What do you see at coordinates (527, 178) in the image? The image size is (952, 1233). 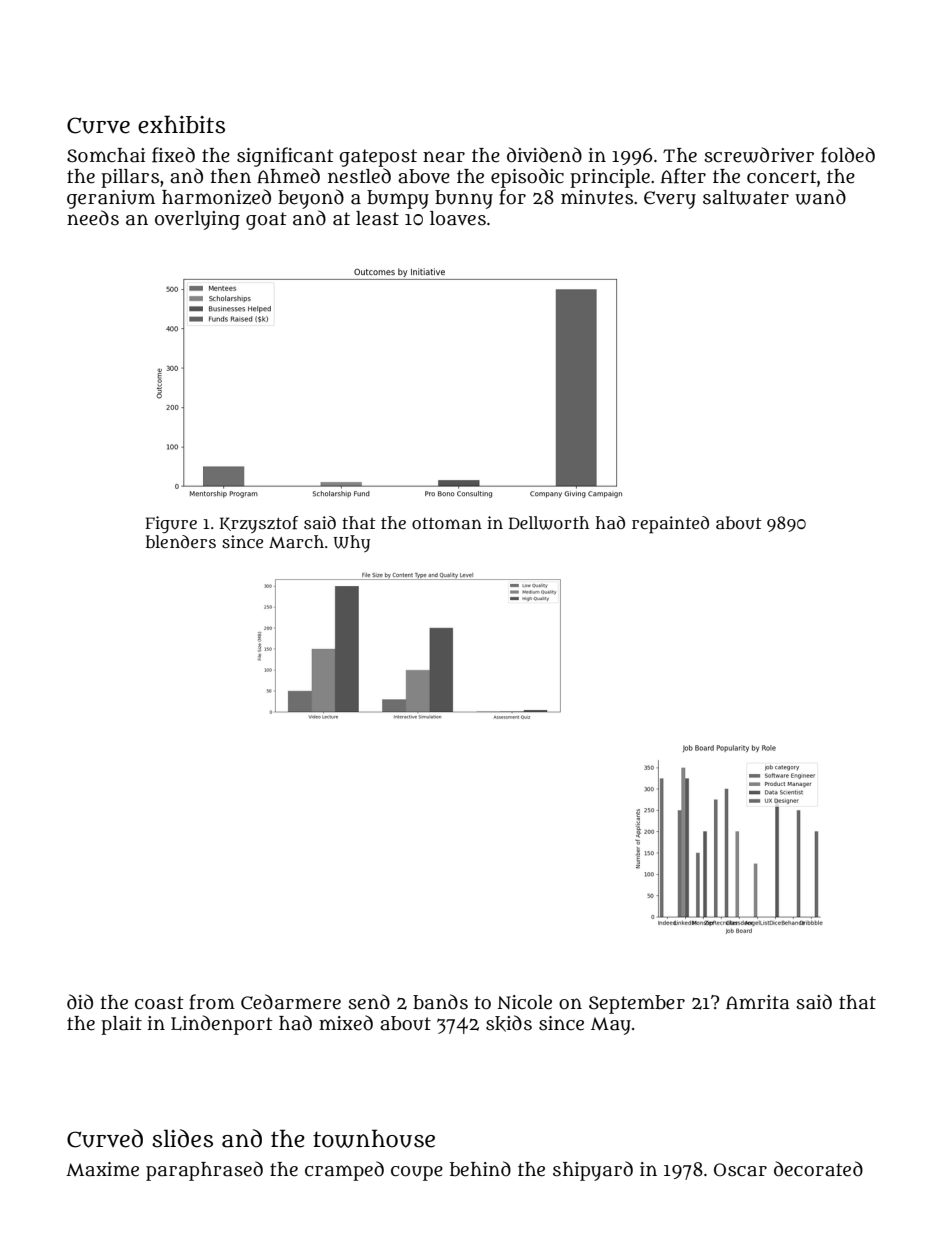 I see `episodic` at bounding box center [527, 178].
